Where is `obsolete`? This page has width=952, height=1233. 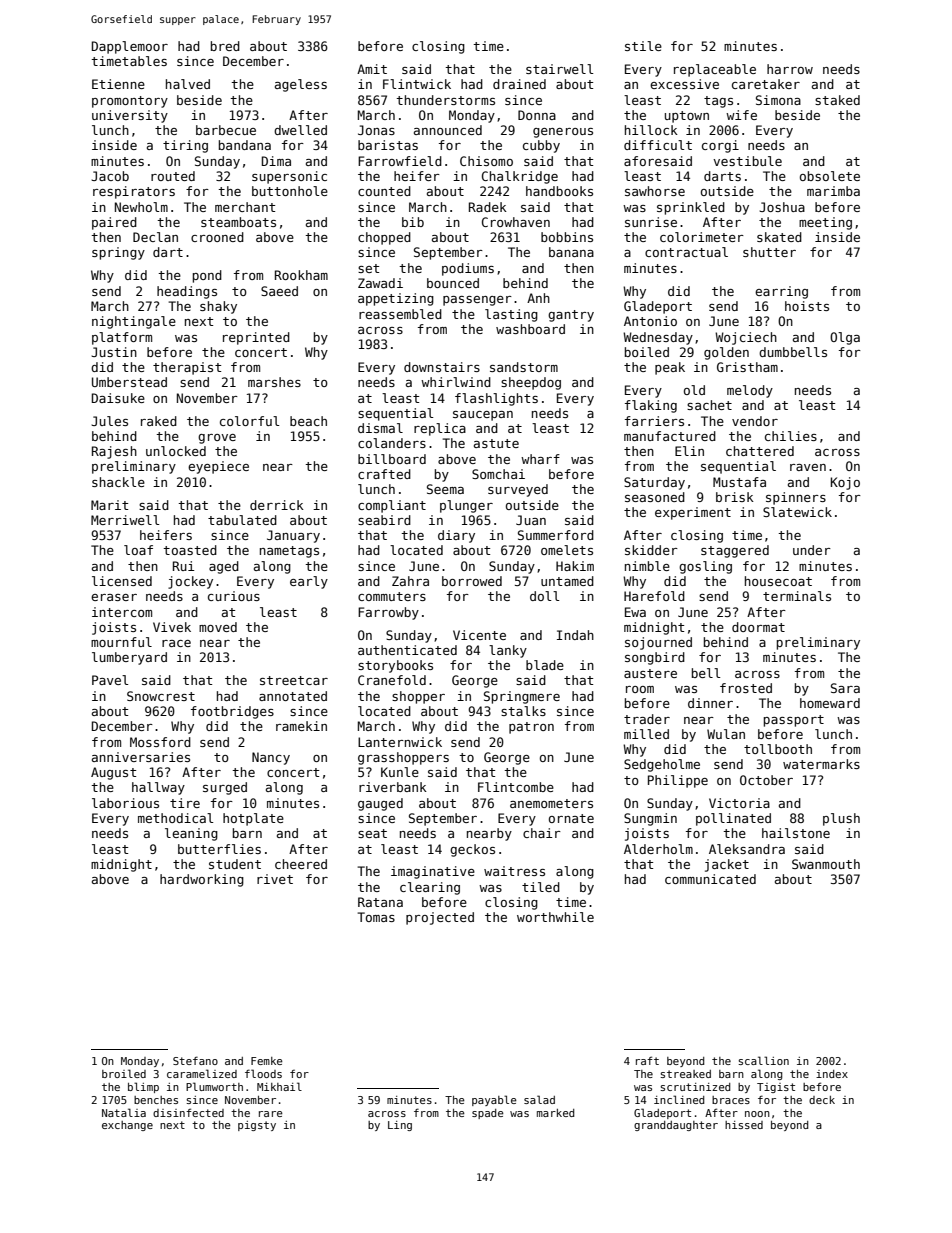 obsolete is located at coordinates (830, 176).
